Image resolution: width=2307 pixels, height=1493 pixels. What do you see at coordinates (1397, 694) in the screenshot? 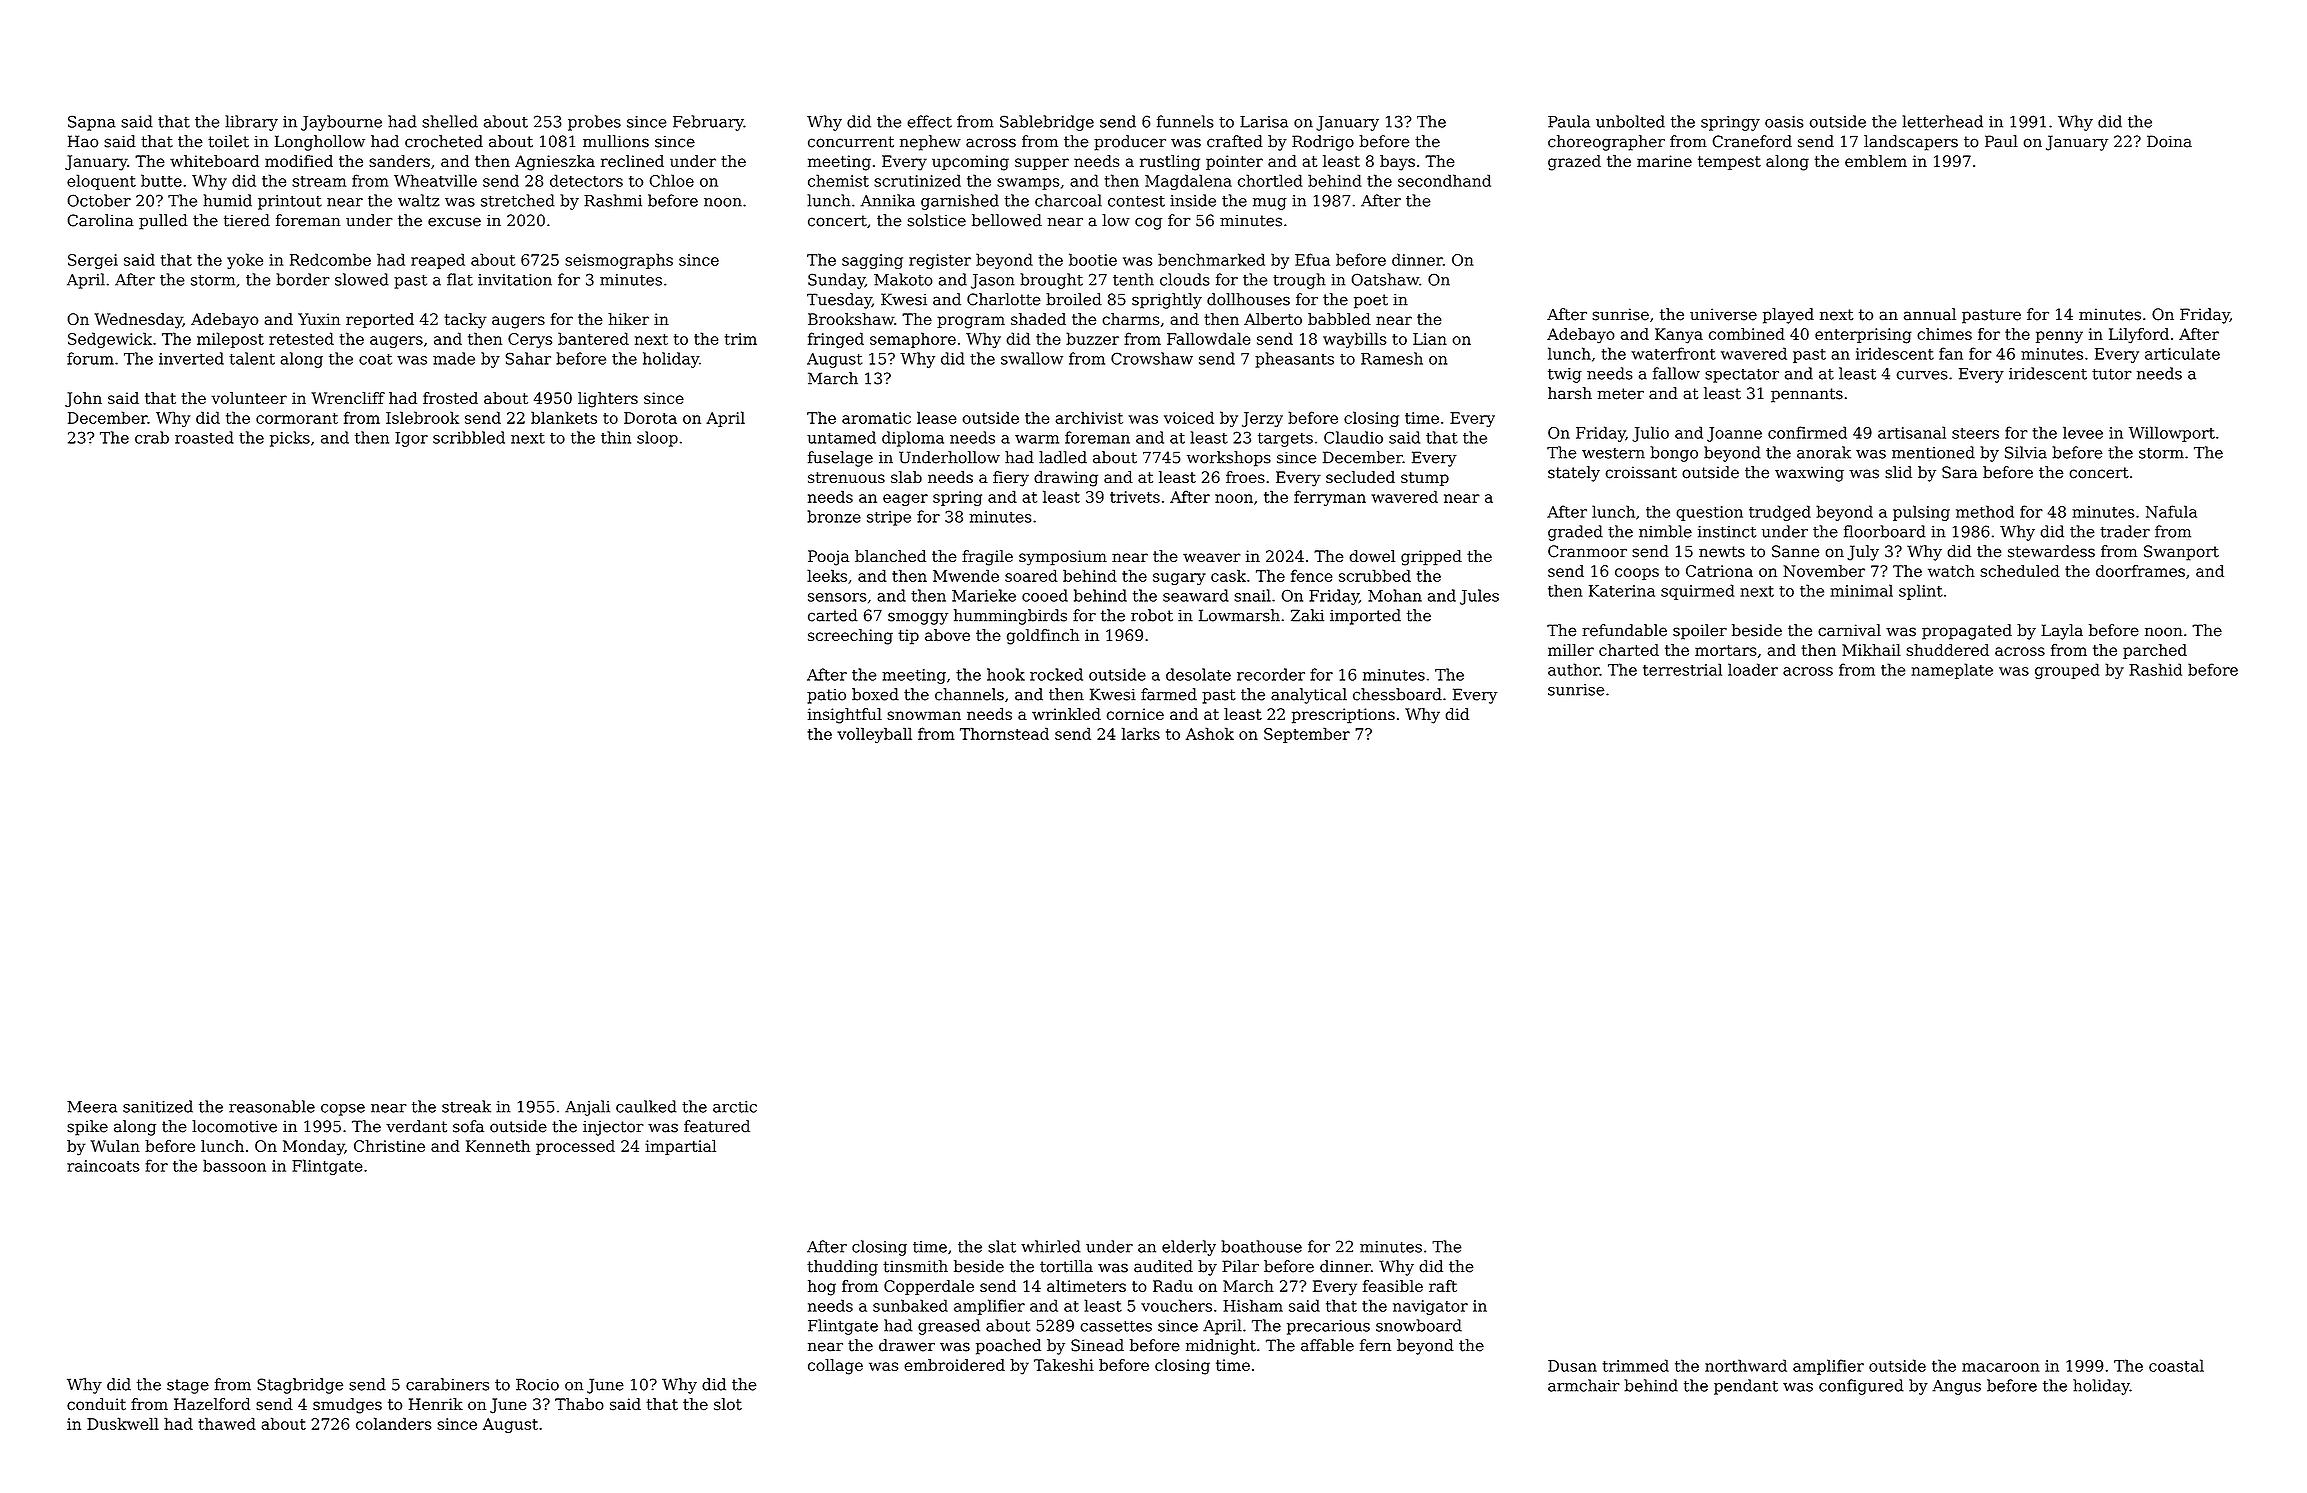
I see `chessboard` at bounding box center [1397, 694].
